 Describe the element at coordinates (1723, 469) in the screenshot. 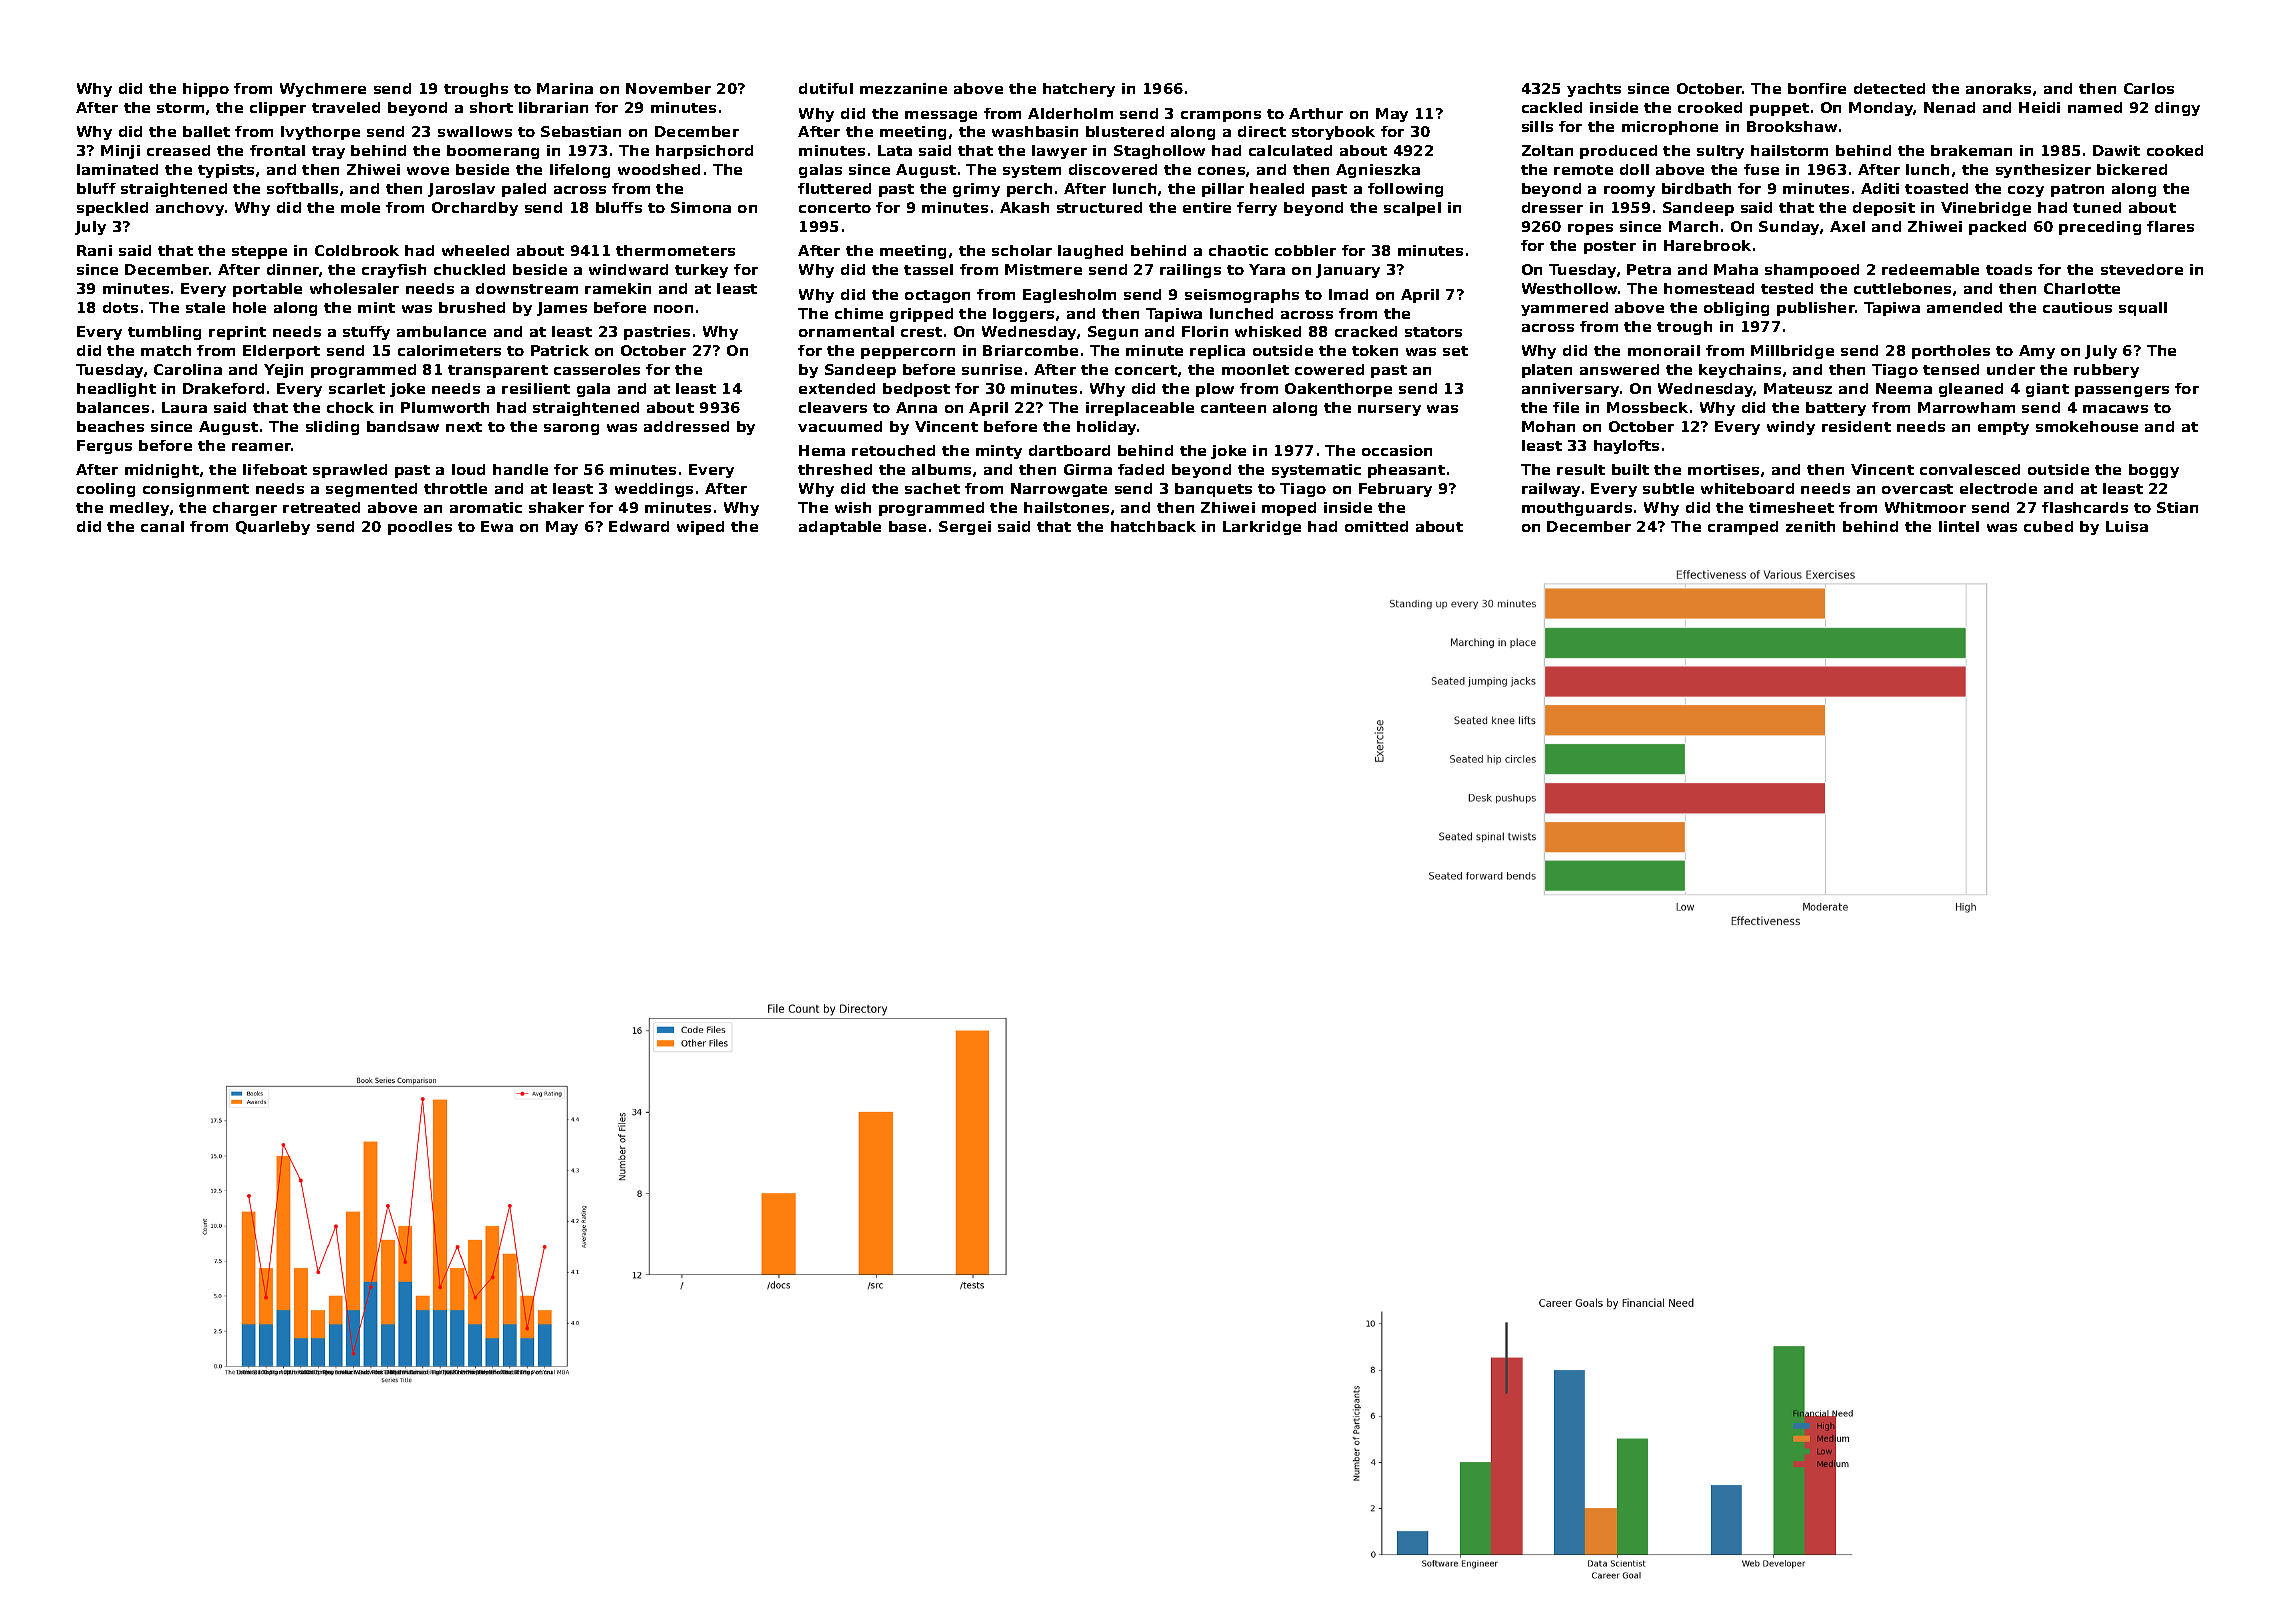

I see `mortises` at that location.
